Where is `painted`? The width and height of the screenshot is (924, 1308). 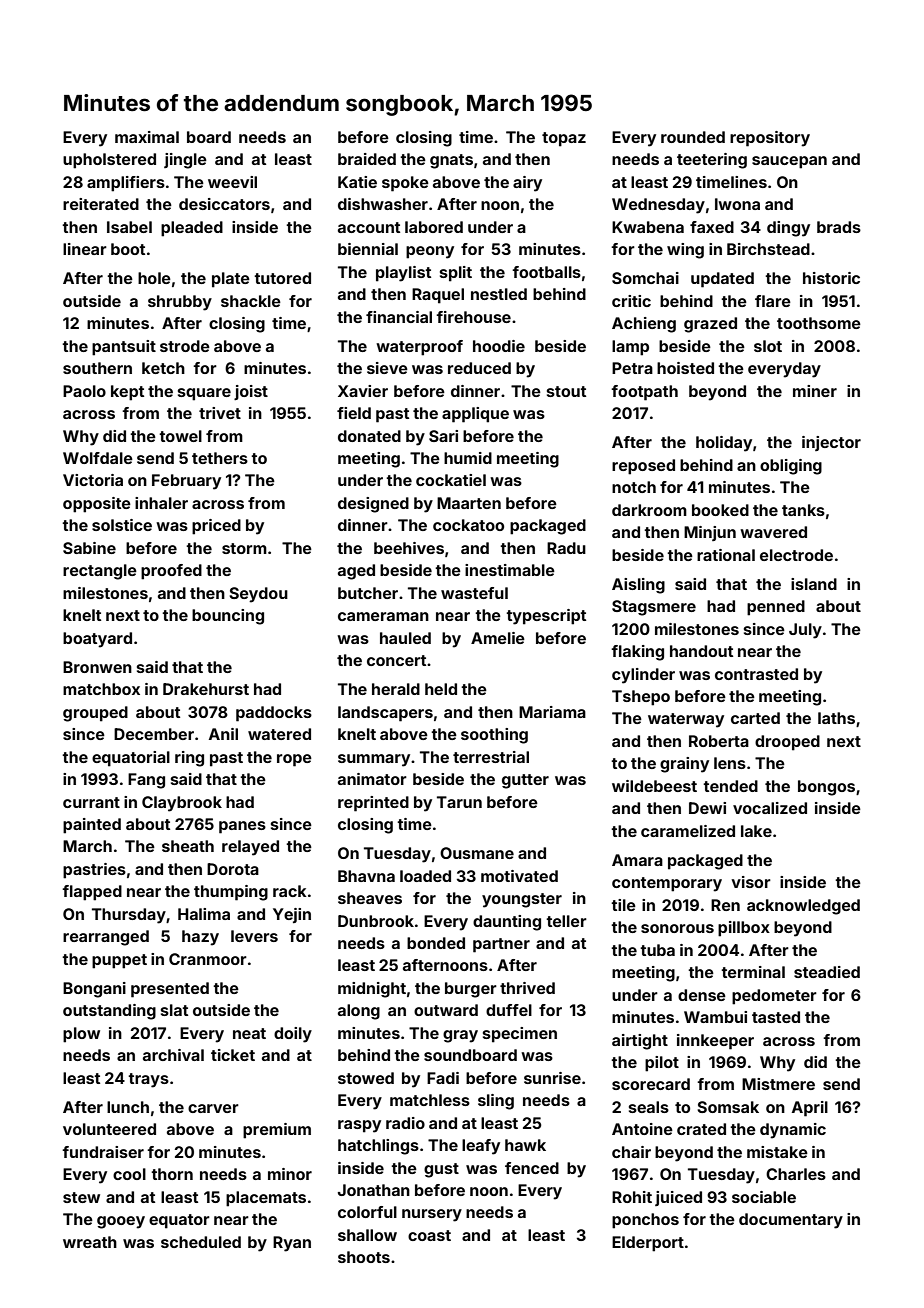 painted is located at coordinates (92, 826).
